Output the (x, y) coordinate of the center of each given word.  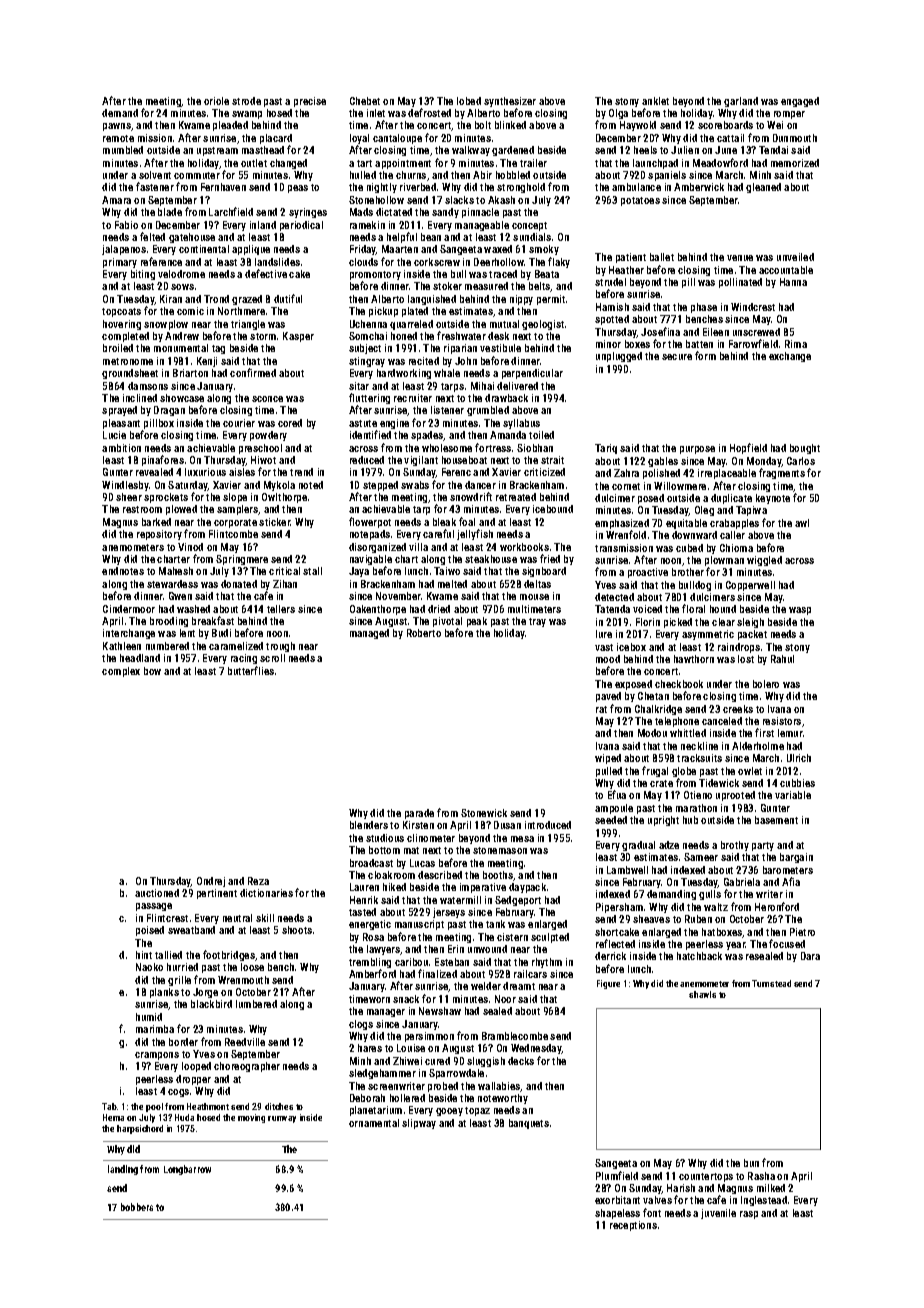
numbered (167, 646)
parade (419, 814)
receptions (633, 1226)
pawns (117, 127)
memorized (795, 163)
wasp (800, 611)
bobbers (137, 1207)
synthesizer (510, 102)
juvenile (718, 1214)
